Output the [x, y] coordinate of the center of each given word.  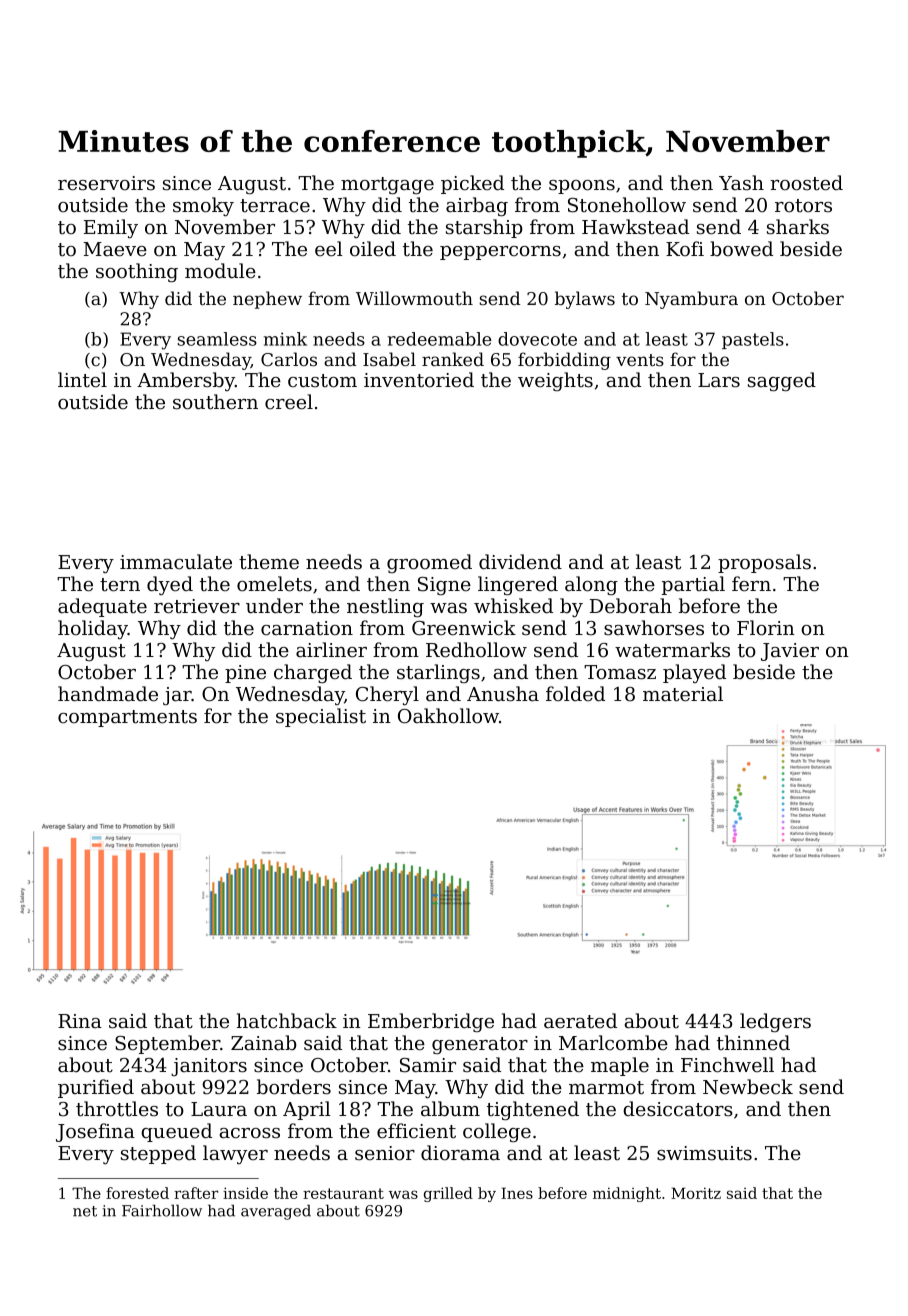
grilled [448, 1194]
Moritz [696, 1193]
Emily [111, 228]
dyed [170, 585]
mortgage [387, 185]
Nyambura [691, 300]
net [85, 1211]
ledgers [775, 1022]
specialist [321, 717]
